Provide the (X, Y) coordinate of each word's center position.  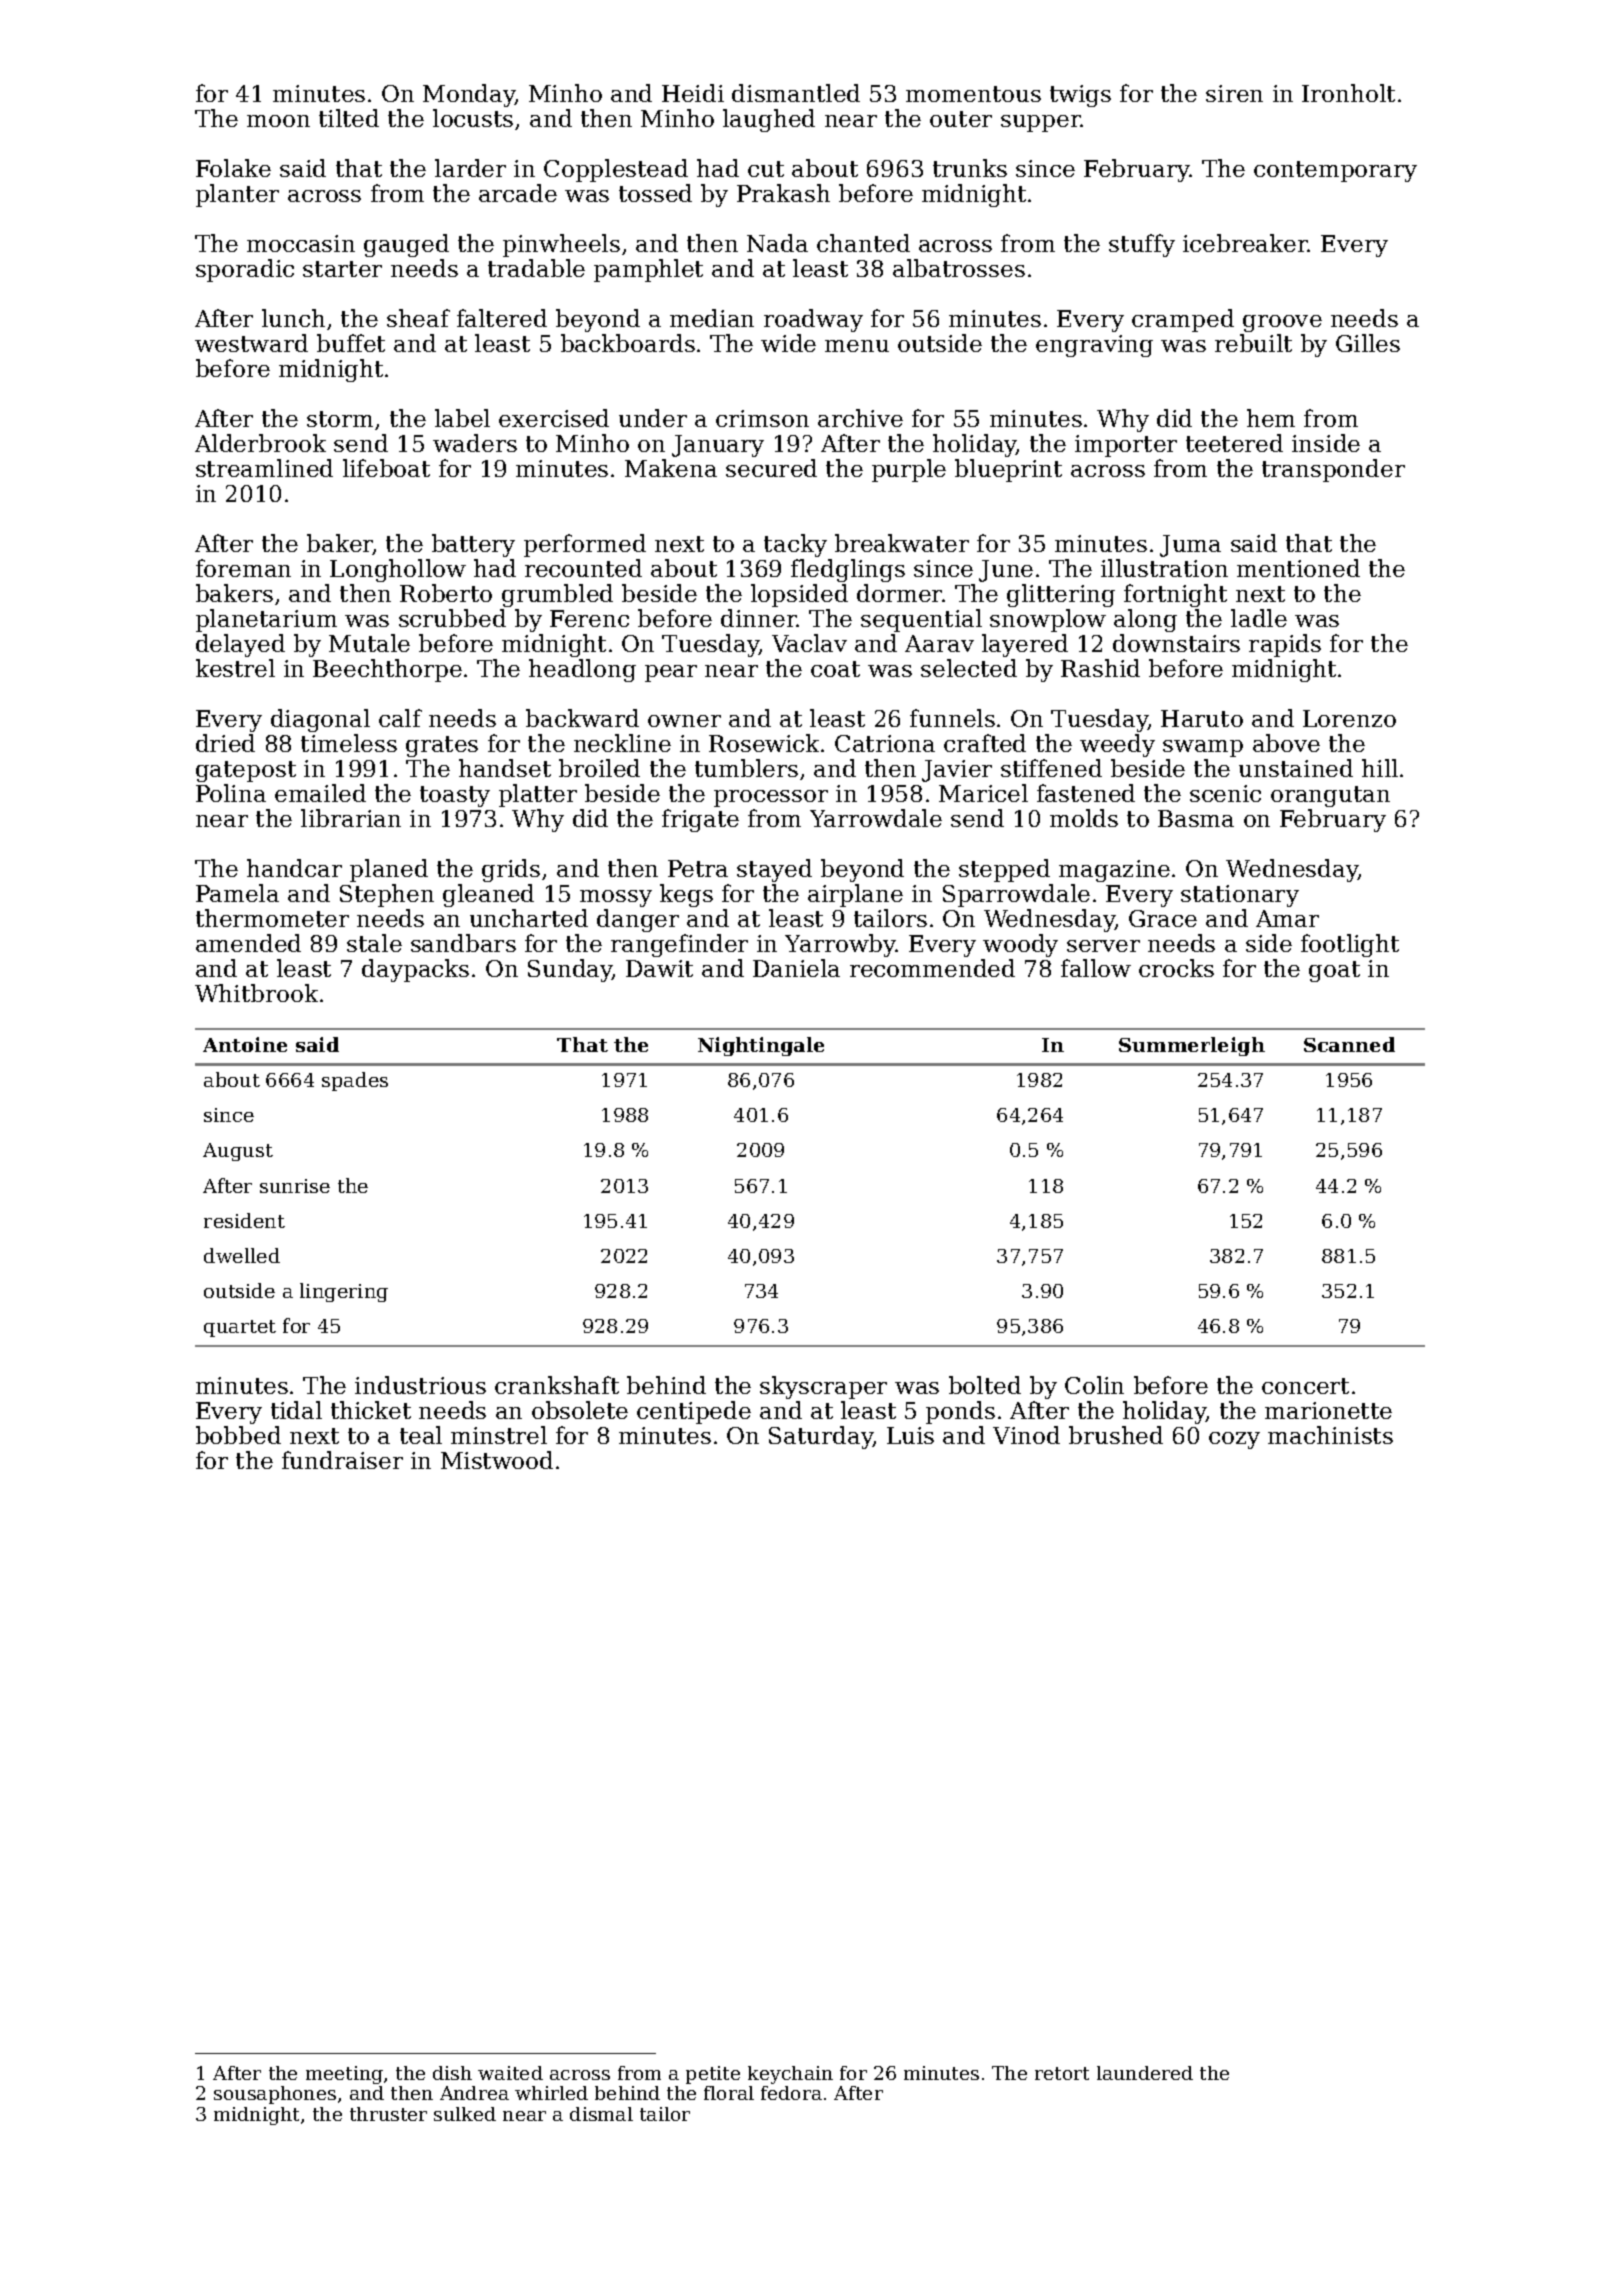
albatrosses (959, 268)
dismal (601, 2114)
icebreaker (1245, 243)
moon (278, 121)
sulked (465, 2114)
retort (1062, 2073)
